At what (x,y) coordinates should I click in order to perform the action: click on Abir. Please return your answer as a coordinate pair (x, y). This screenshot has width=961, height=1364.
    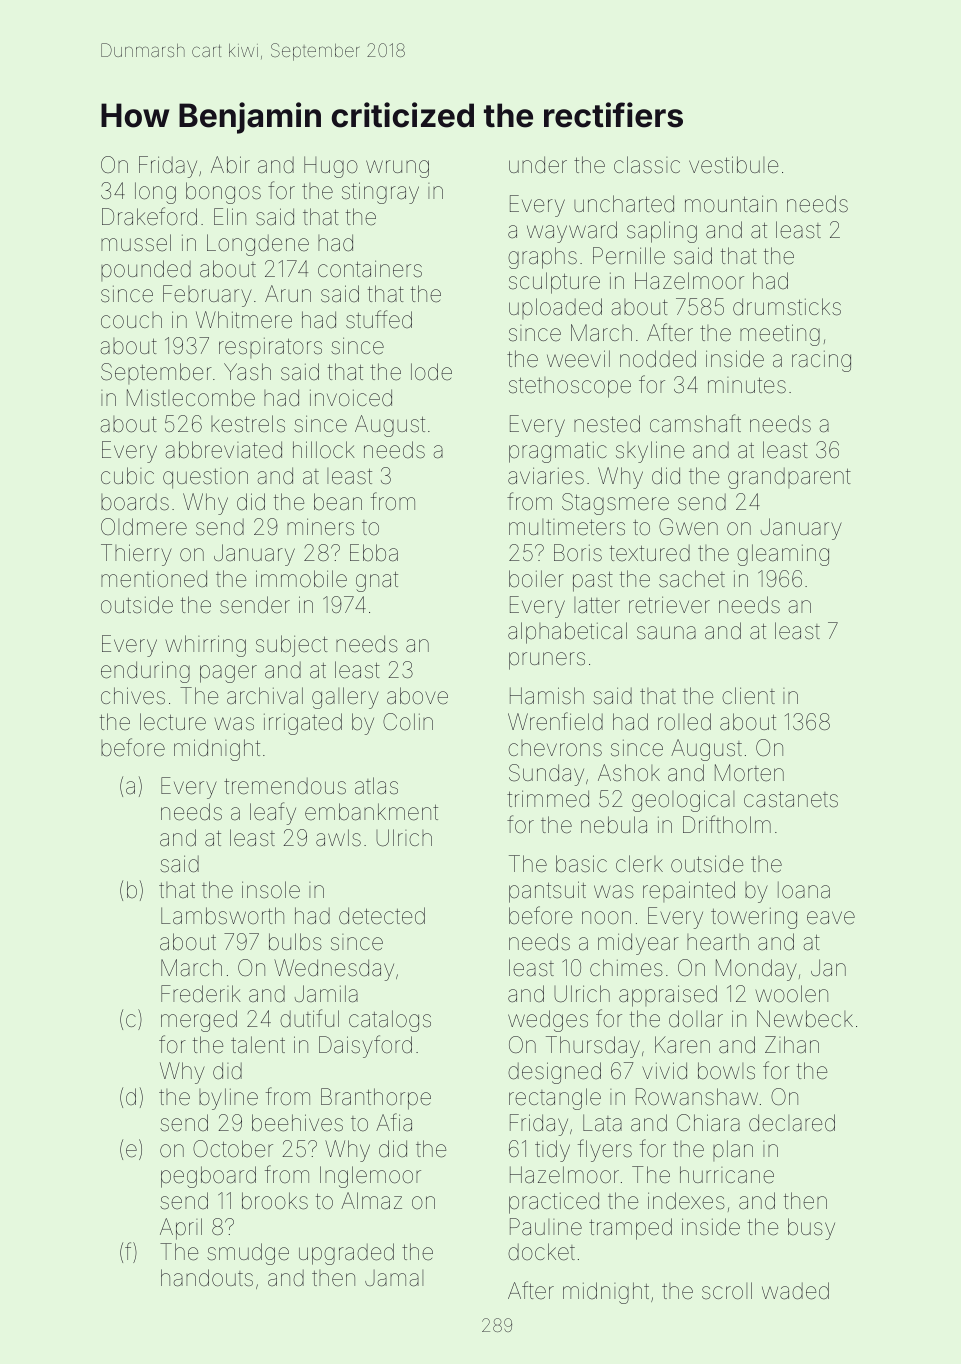
    Looking at the image, I should click on (230, 164).
